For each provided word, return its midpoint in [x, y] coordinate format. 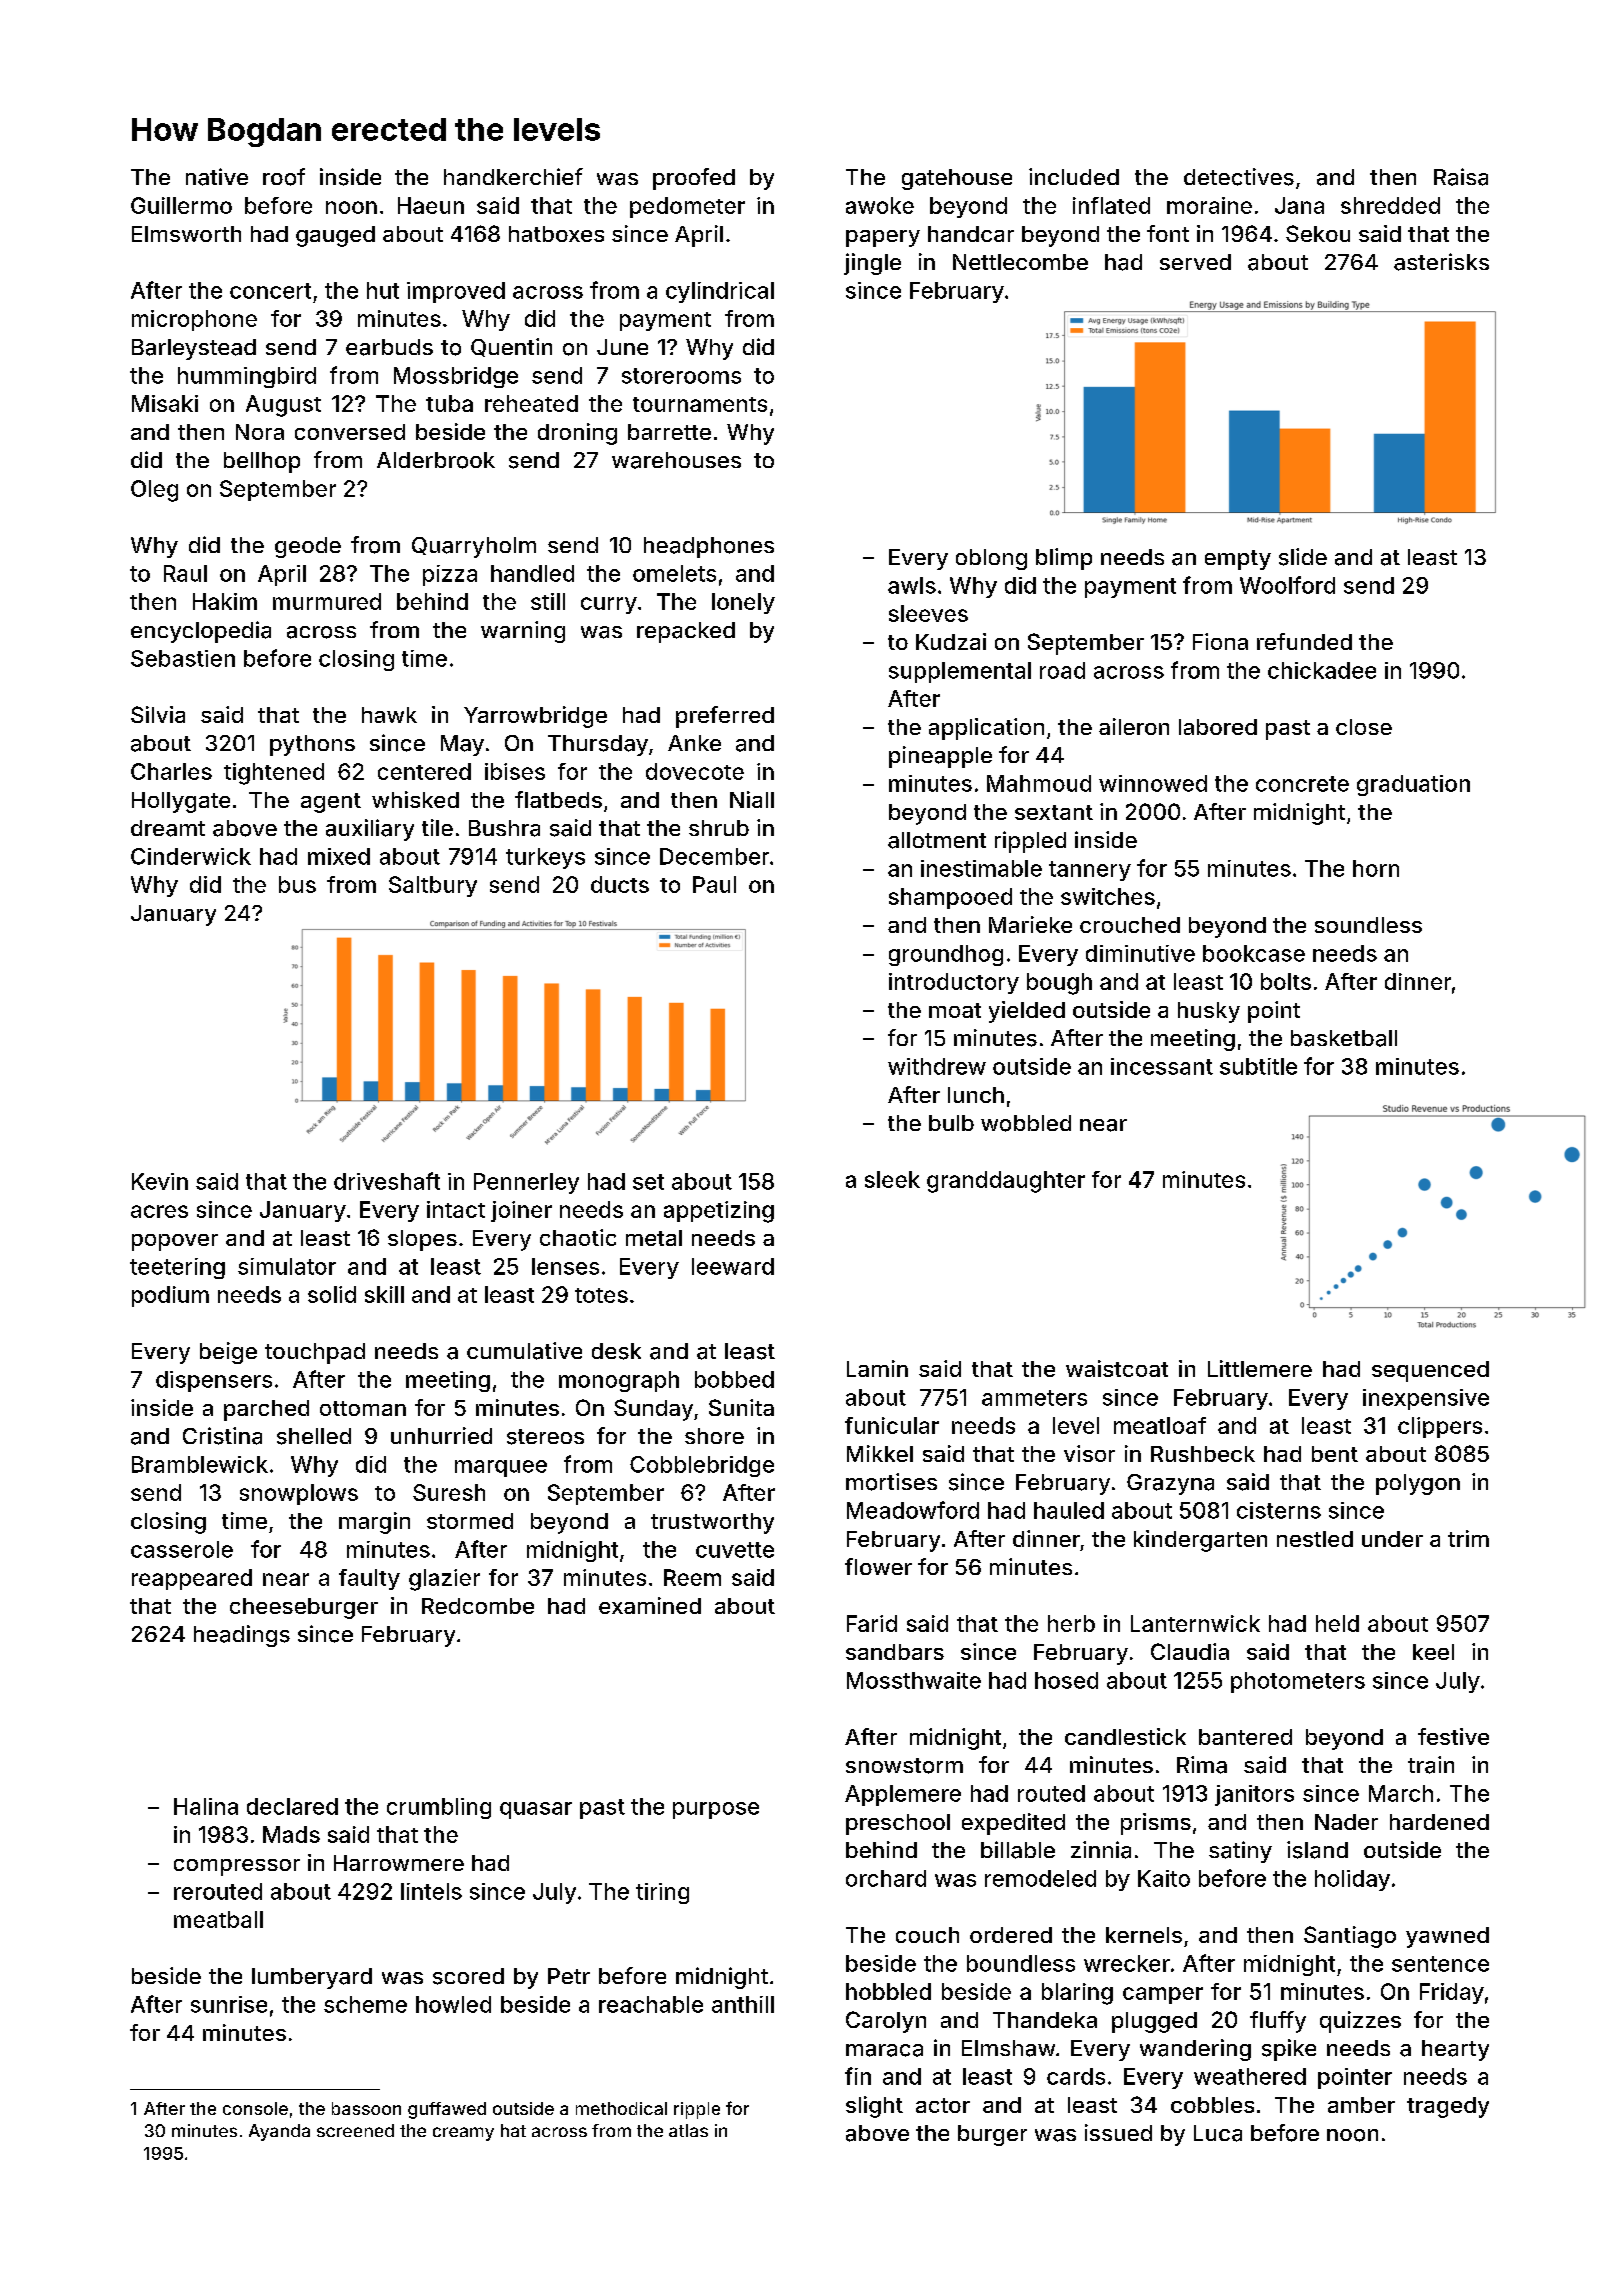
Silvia [158, 714]
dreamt [168, 828]
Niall [752, 799]
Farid [872, 1623]
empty [1238, 560]
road [1062, 670]
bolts [1286, 981]
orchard [886, 1878]
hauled [1069, 1510]
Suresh [449, 1492]
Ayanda [279, 2132]
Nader [1346, 1822]
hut [383, 290]
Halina [206, 1806]
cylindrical [720, 292]
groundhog [946, 955]
